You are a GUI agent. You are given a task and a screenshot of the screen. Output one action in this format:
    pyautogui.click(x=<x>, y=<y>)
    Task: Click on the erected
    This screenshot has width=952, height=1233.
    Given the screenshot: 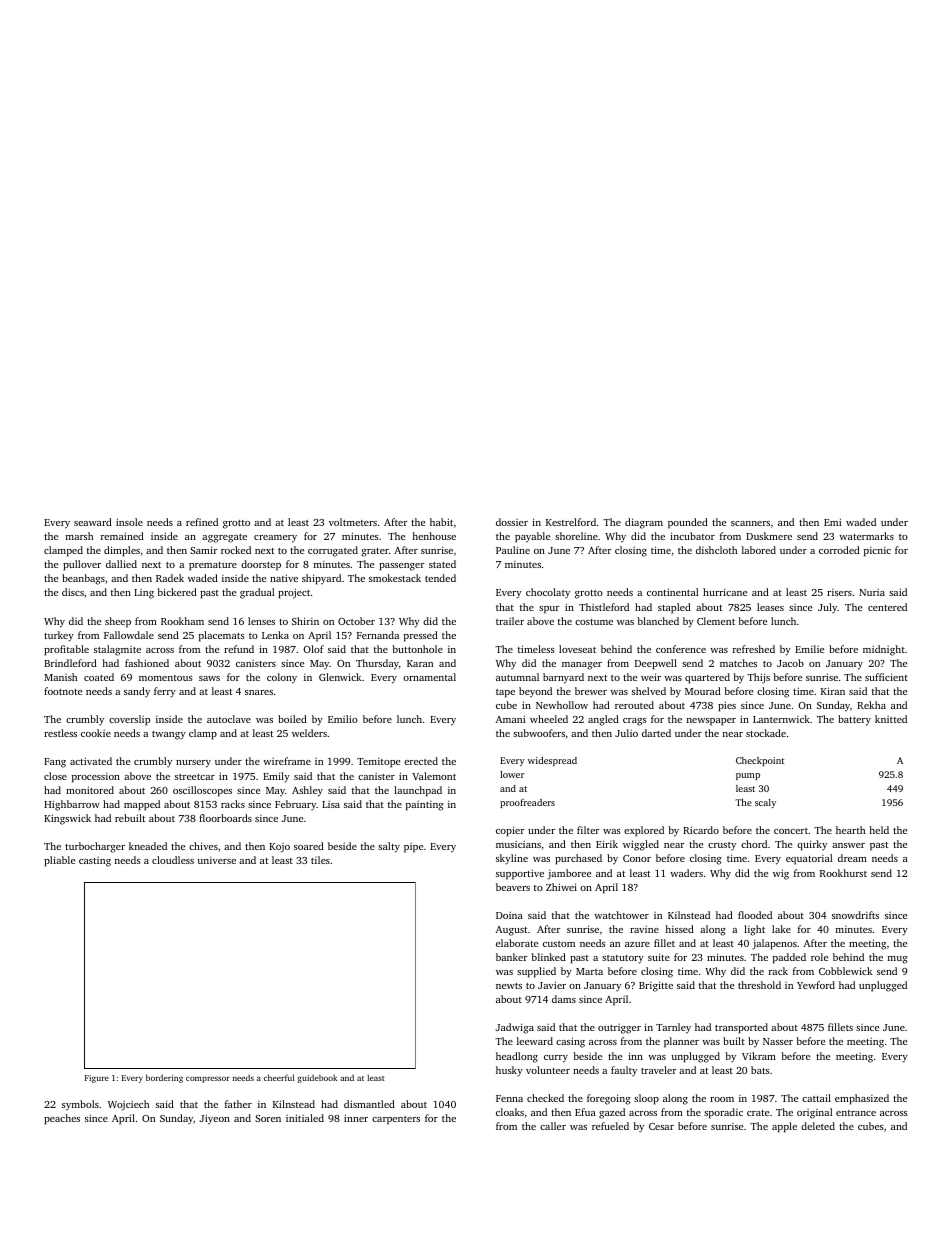 What is the action you would take?
    pyautogui.click(x=421, y=761)
